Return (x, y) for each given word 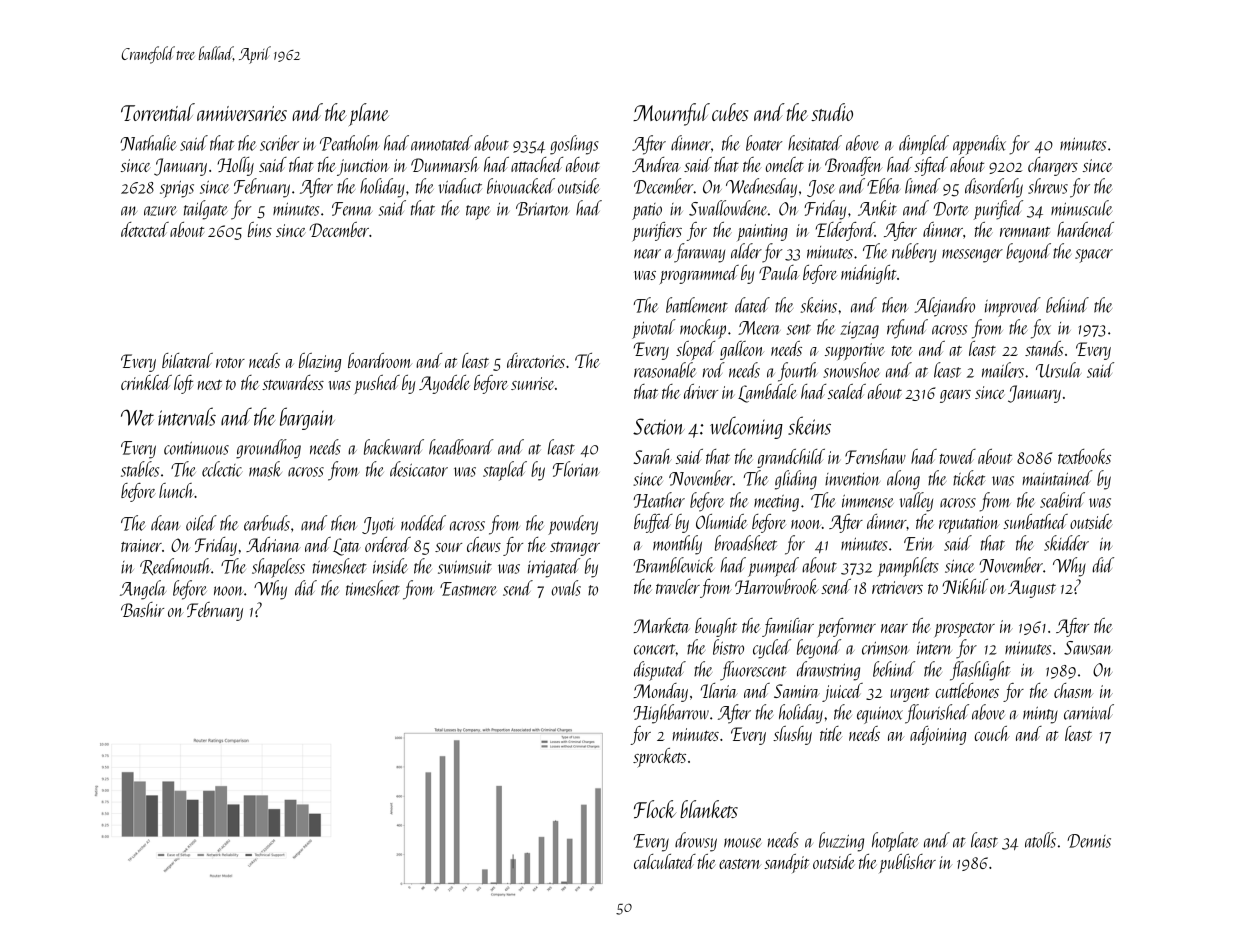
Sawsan (1088, 648)
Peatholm (349, 143)
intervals (187, 416)
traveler (678, 586)
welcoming (746, 427)
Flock (655, 809)
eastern (740, 864)
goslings (574, 145)
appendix (979, 145)
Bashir (142, 609)
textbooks (1084, 456)
